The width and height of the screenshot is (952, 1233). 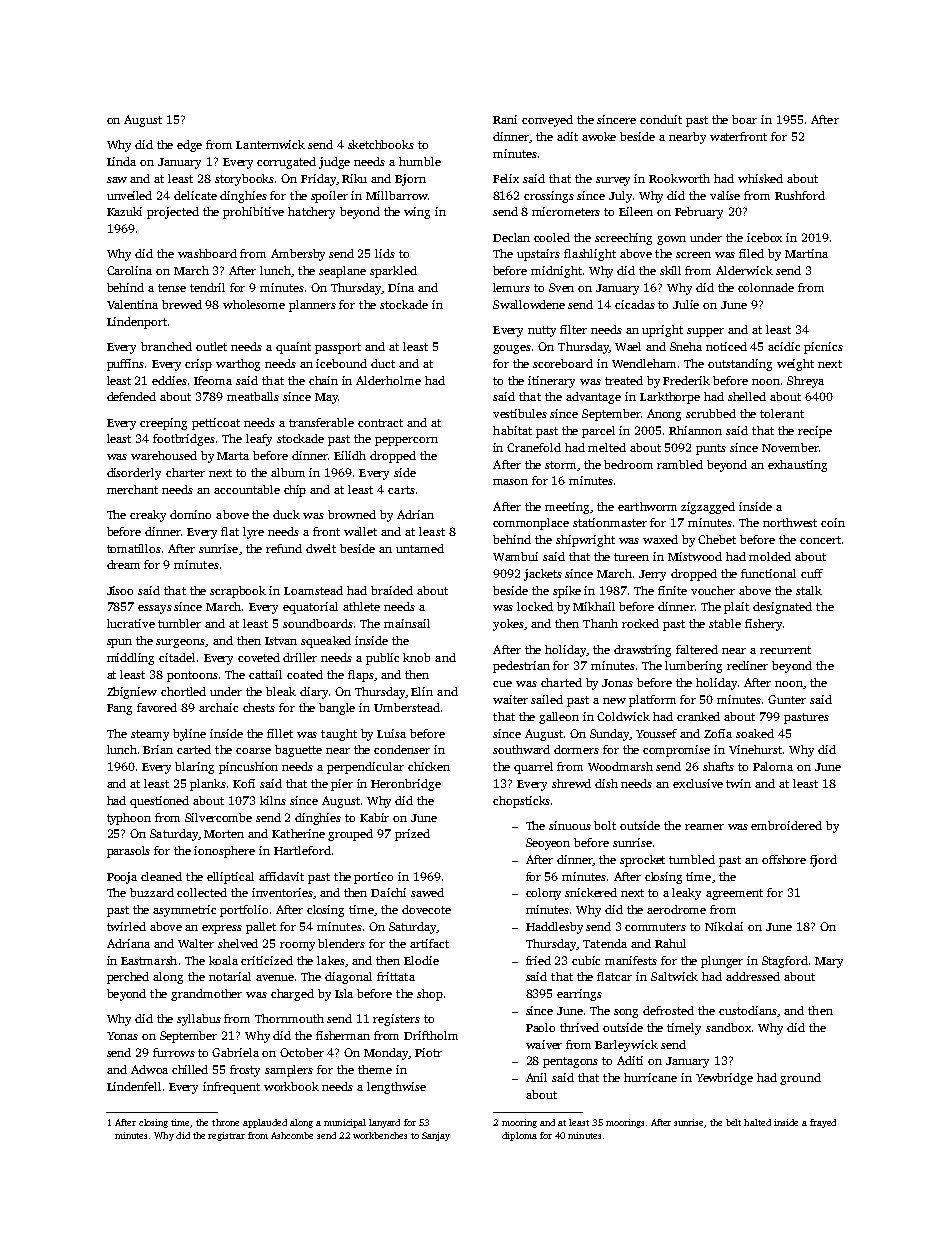 What do you see at coordinates (128, 852) in the screenshot?
I see `parasols` at bounding box center [128, 852].
